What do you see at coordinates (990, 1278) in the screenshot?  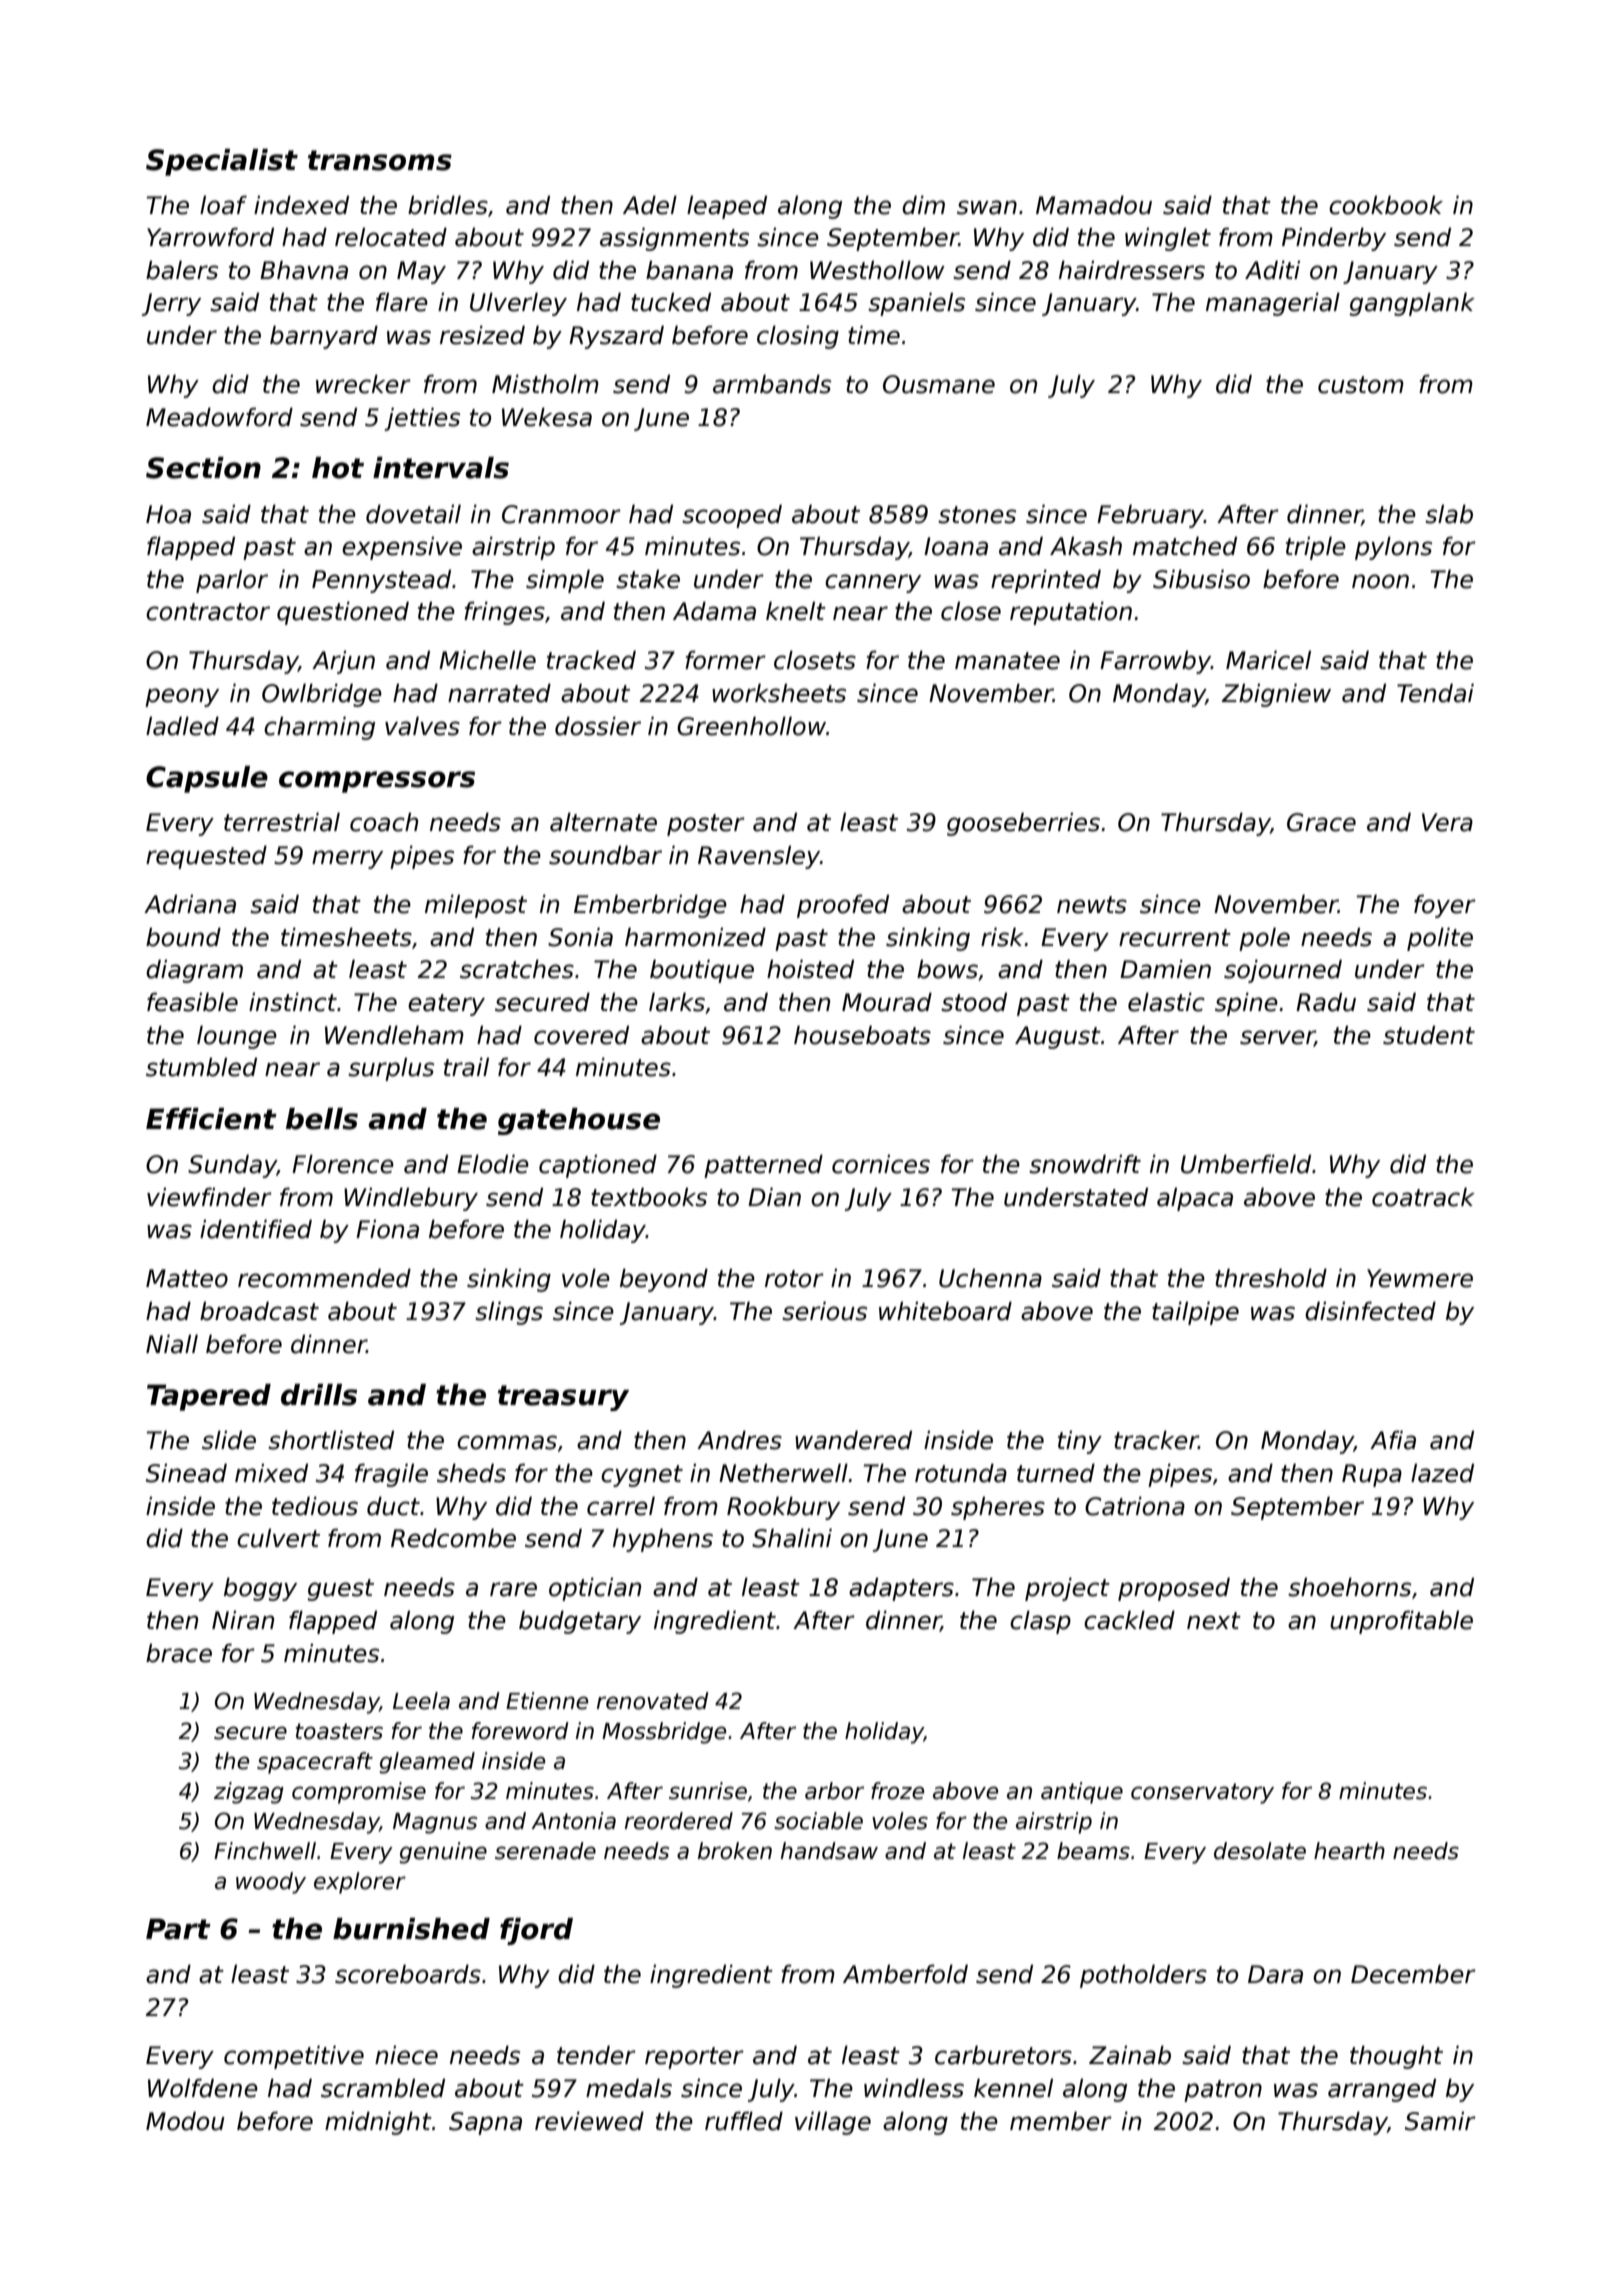 I see `Uchenna` at bounding box center [990, 1278].
